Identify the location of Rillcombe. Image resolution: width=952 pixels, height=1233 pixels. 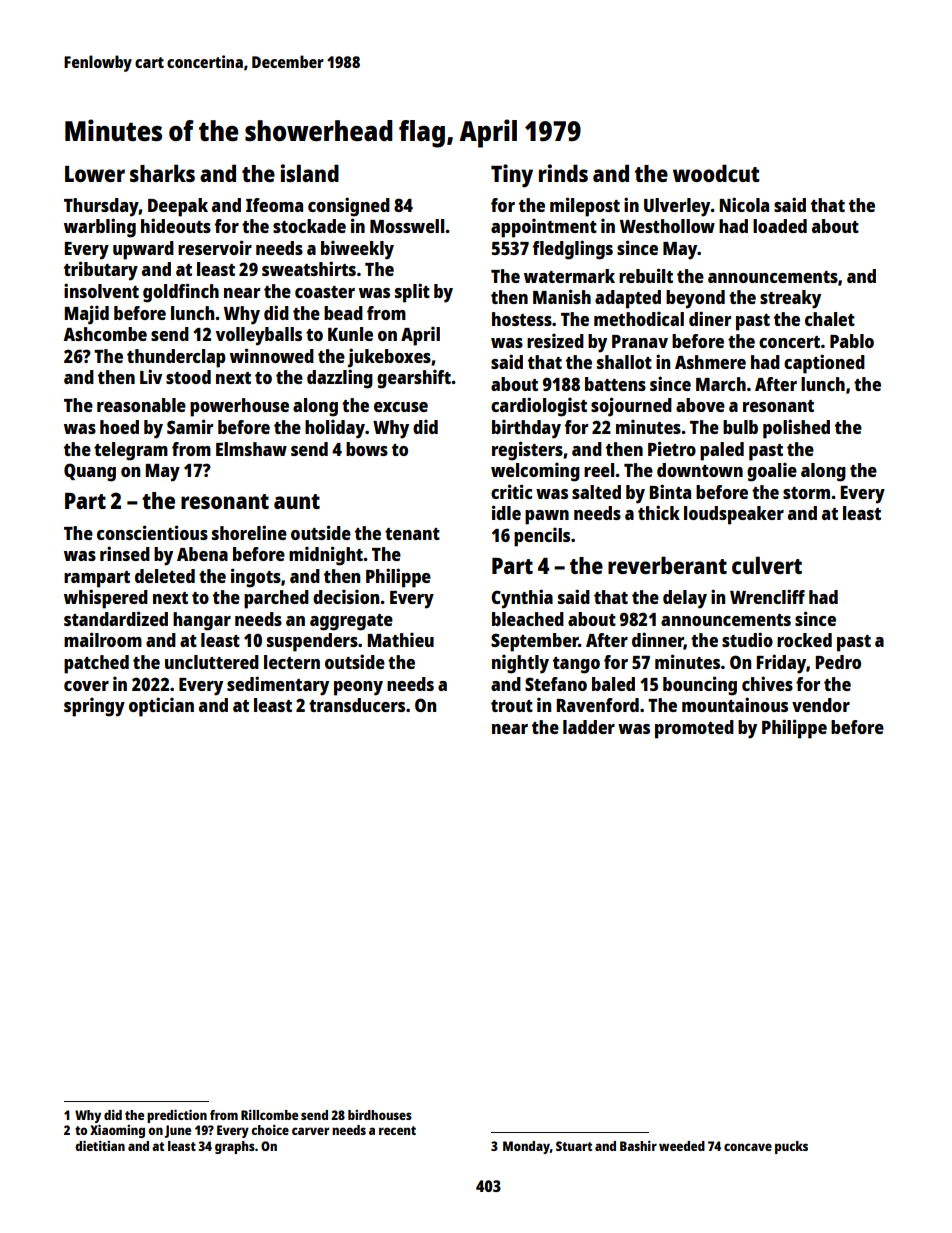
(269, 1115).
